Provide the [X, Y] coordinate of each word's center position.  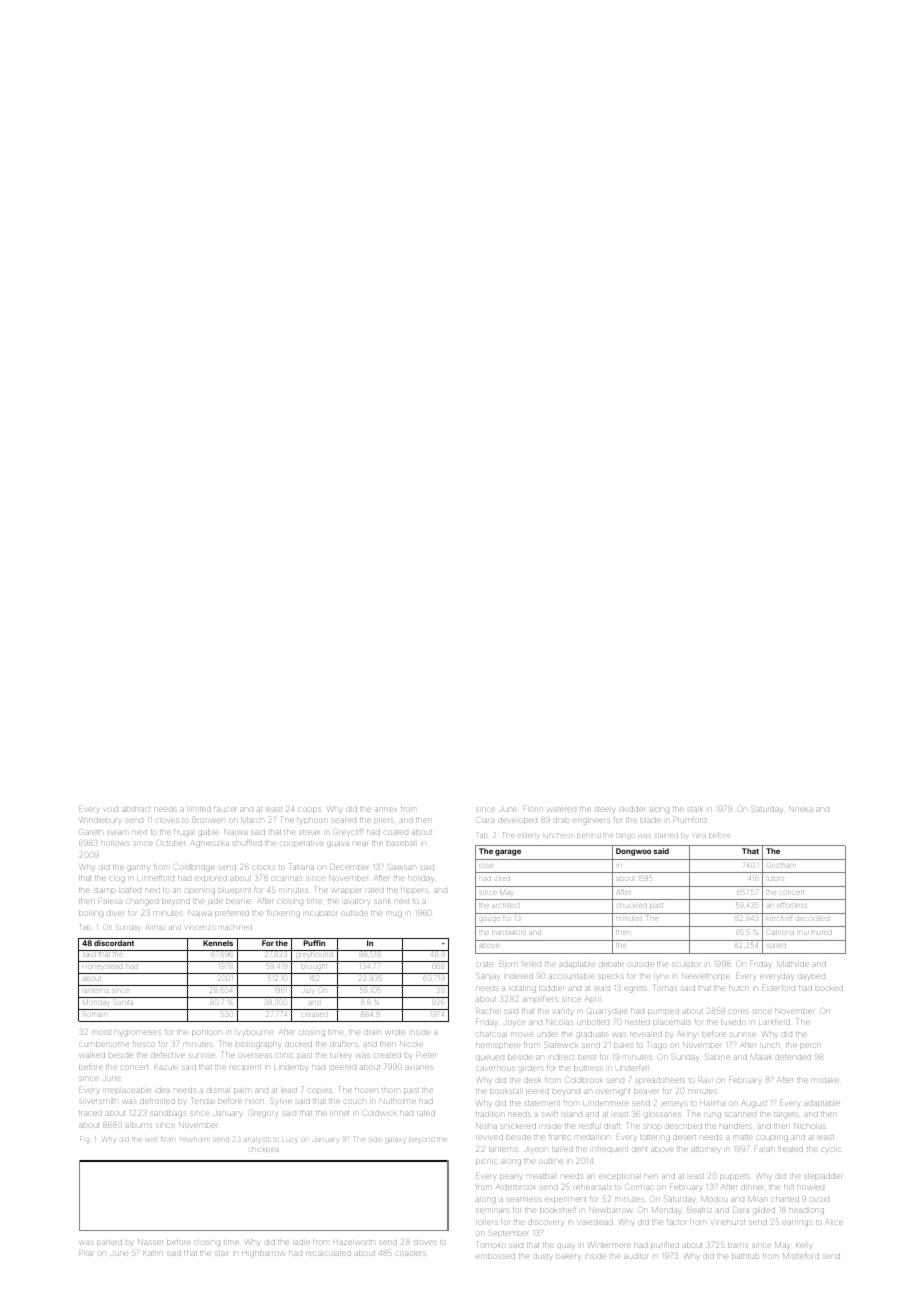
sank [382, 901]
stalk [695, 809]
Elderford [778, 988]
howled [810, 1188]
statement [542, 1103]
